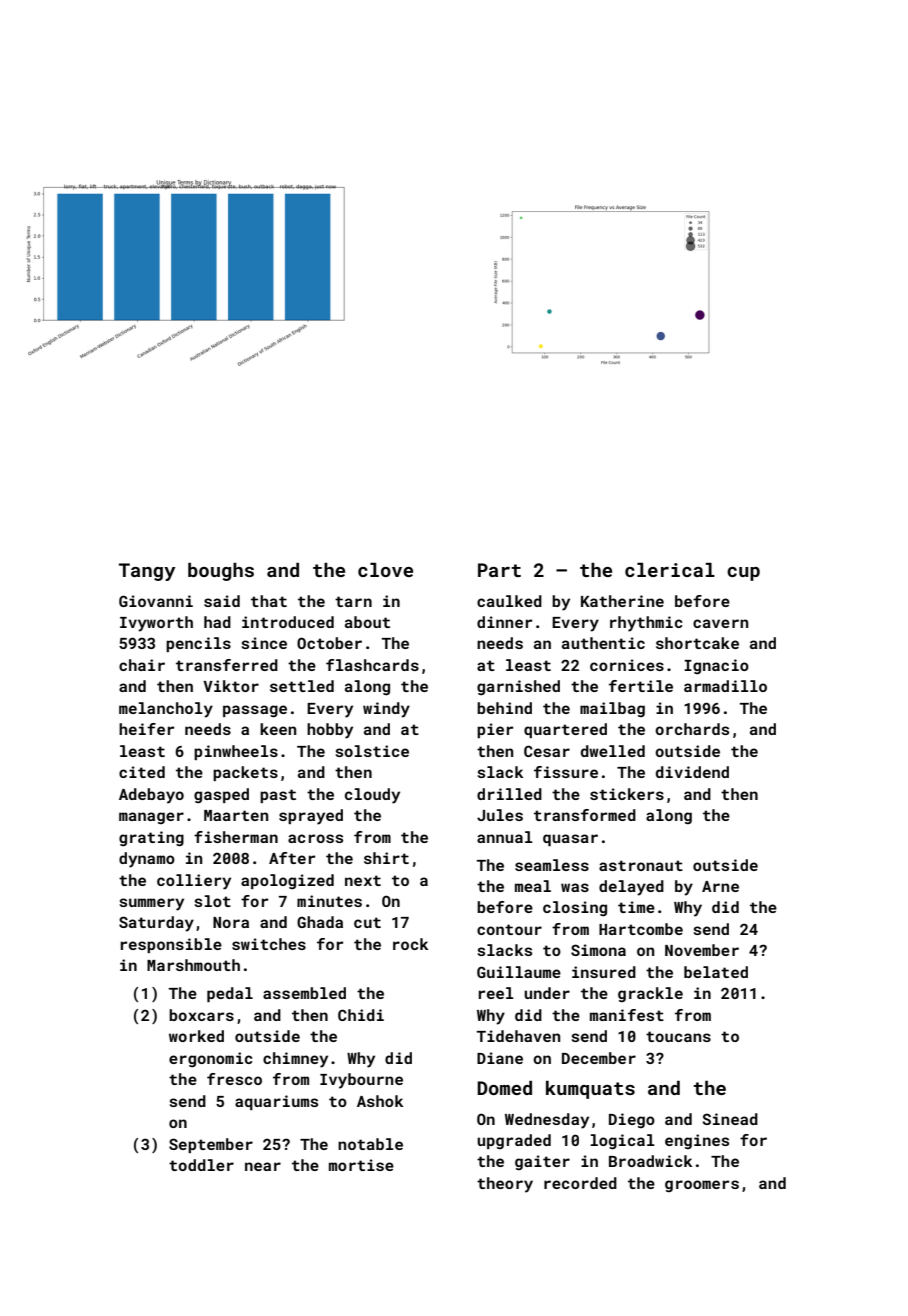 Image resolution: width=908 pixels, height=1316 pixels. I want to click on boughs, so click(221, 572).
